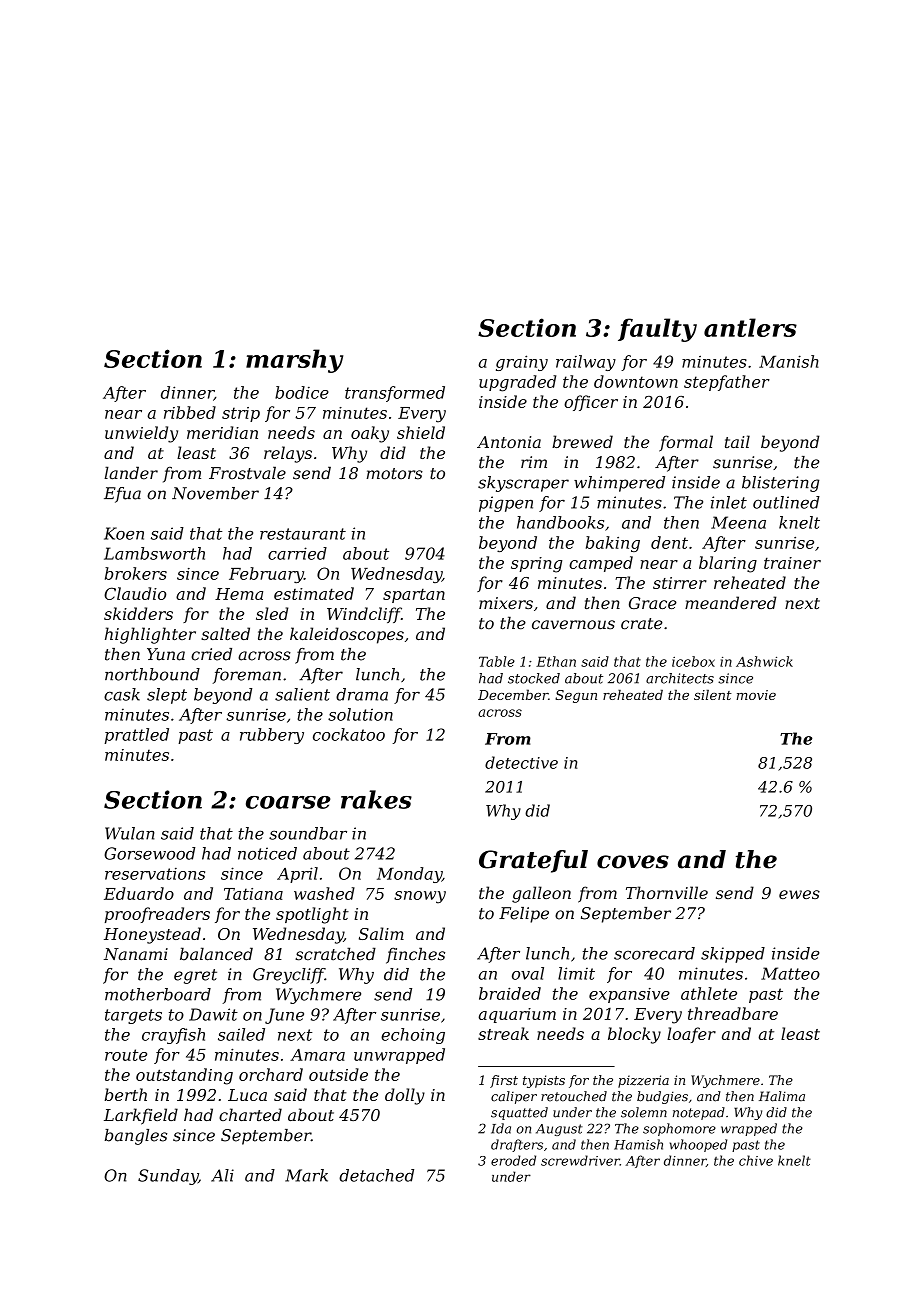 This screenshot has width=924, height=1314. Describe the element at coordinates (302, 392) in the screenshot. I see `bodice` at that location.
